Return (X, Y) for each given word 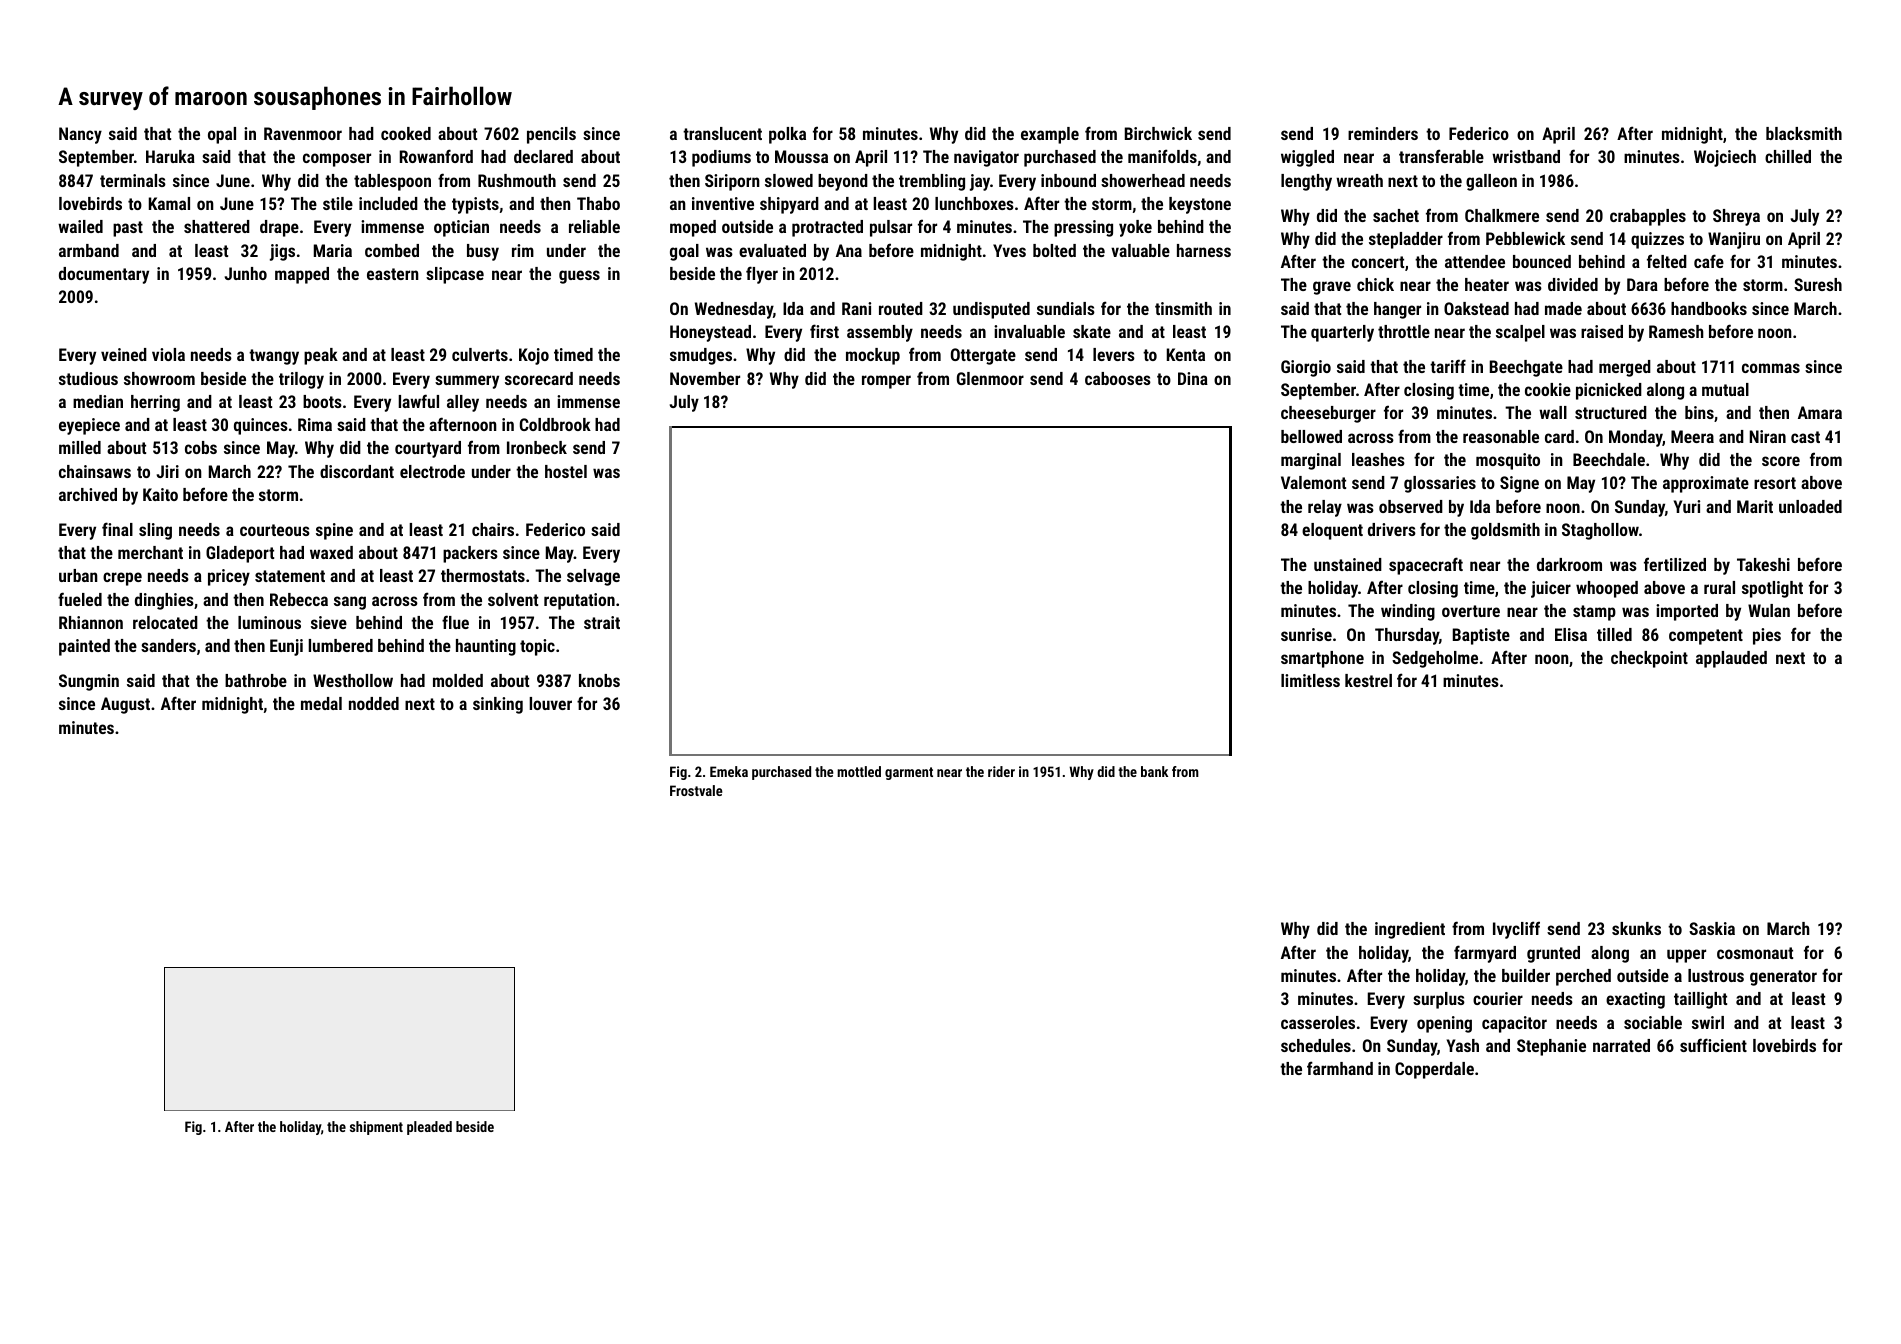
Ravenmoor (303, 133)
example (1050, 135)
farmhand (1340, 1068)
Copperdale (1434, 1070)
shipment (376, 1128)
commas (1771, 368)
